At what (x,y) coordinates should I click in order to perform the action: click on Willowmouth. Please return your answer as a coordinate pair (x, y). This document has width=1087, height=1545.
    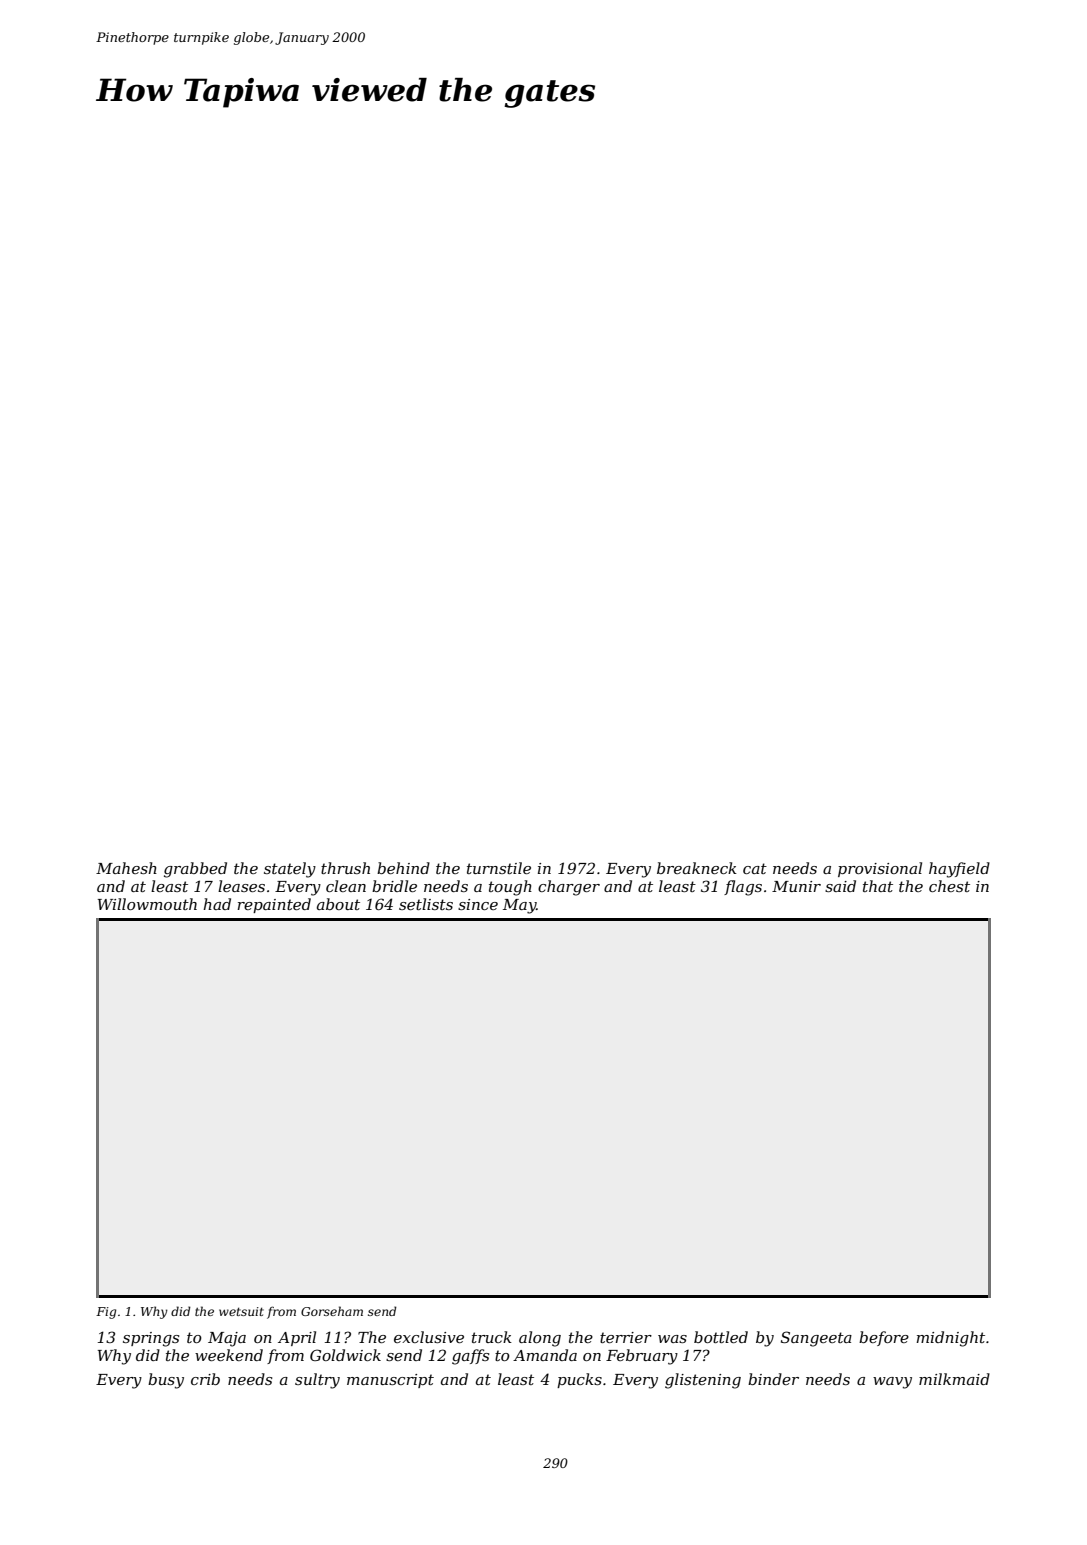
    Looking at the image, I should click on (147, 904).
